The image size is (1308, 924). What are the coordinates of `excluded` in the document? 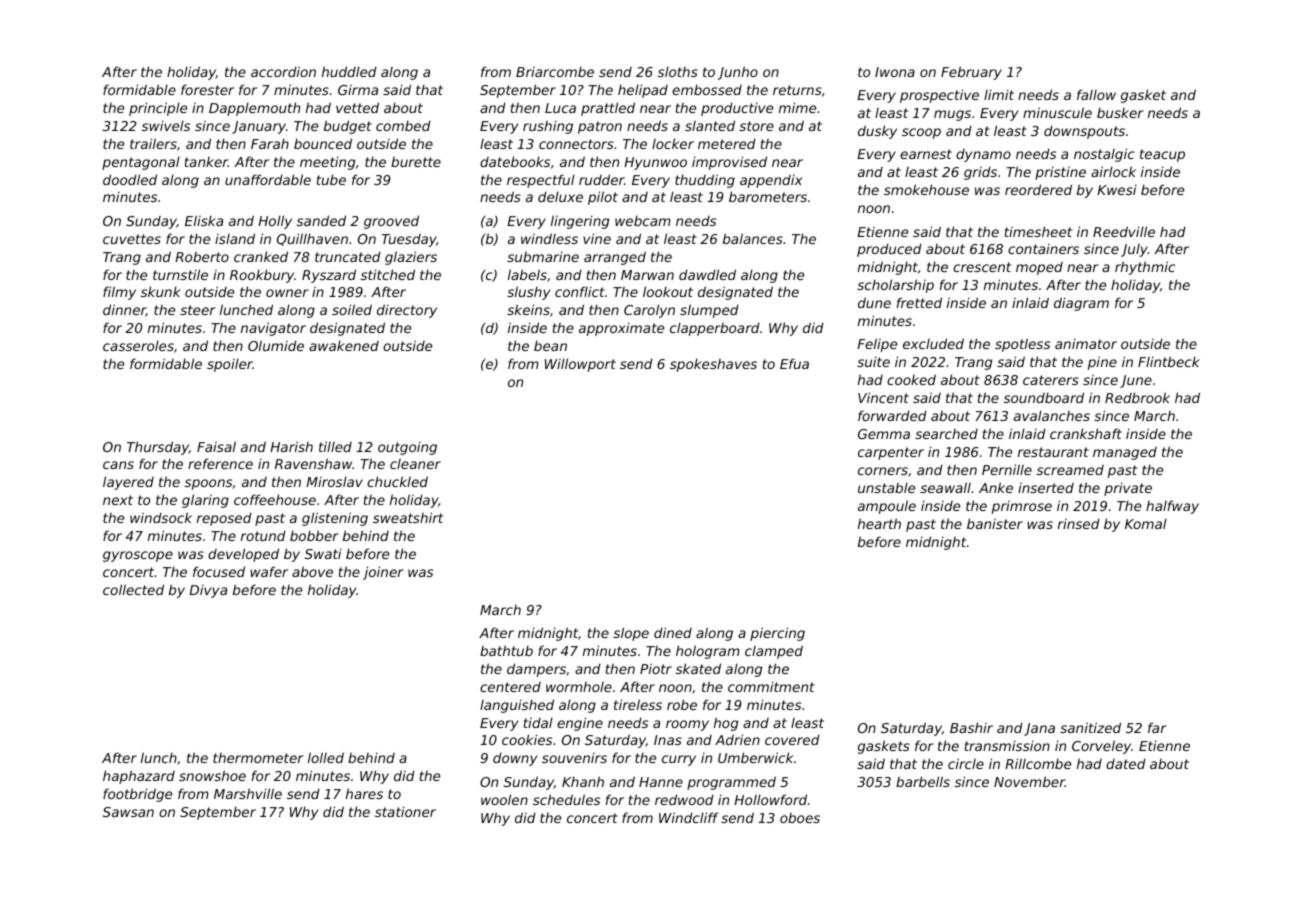 It's located at (933, 343).
